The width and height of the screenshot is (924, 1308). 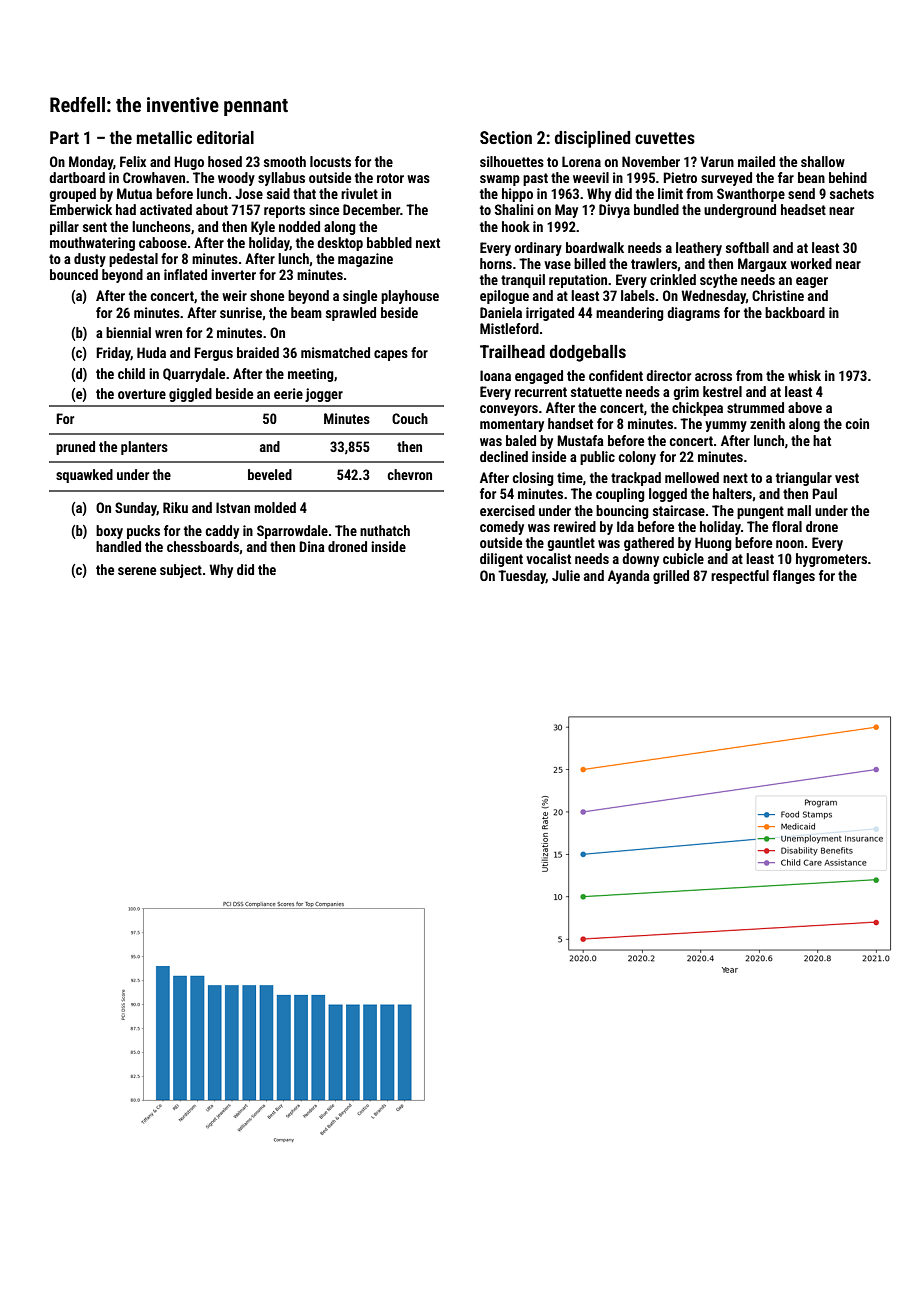 What do you see at coordinates (857, 423) in the screenshot?
I see `coin` at bounding box center [857, 423].
